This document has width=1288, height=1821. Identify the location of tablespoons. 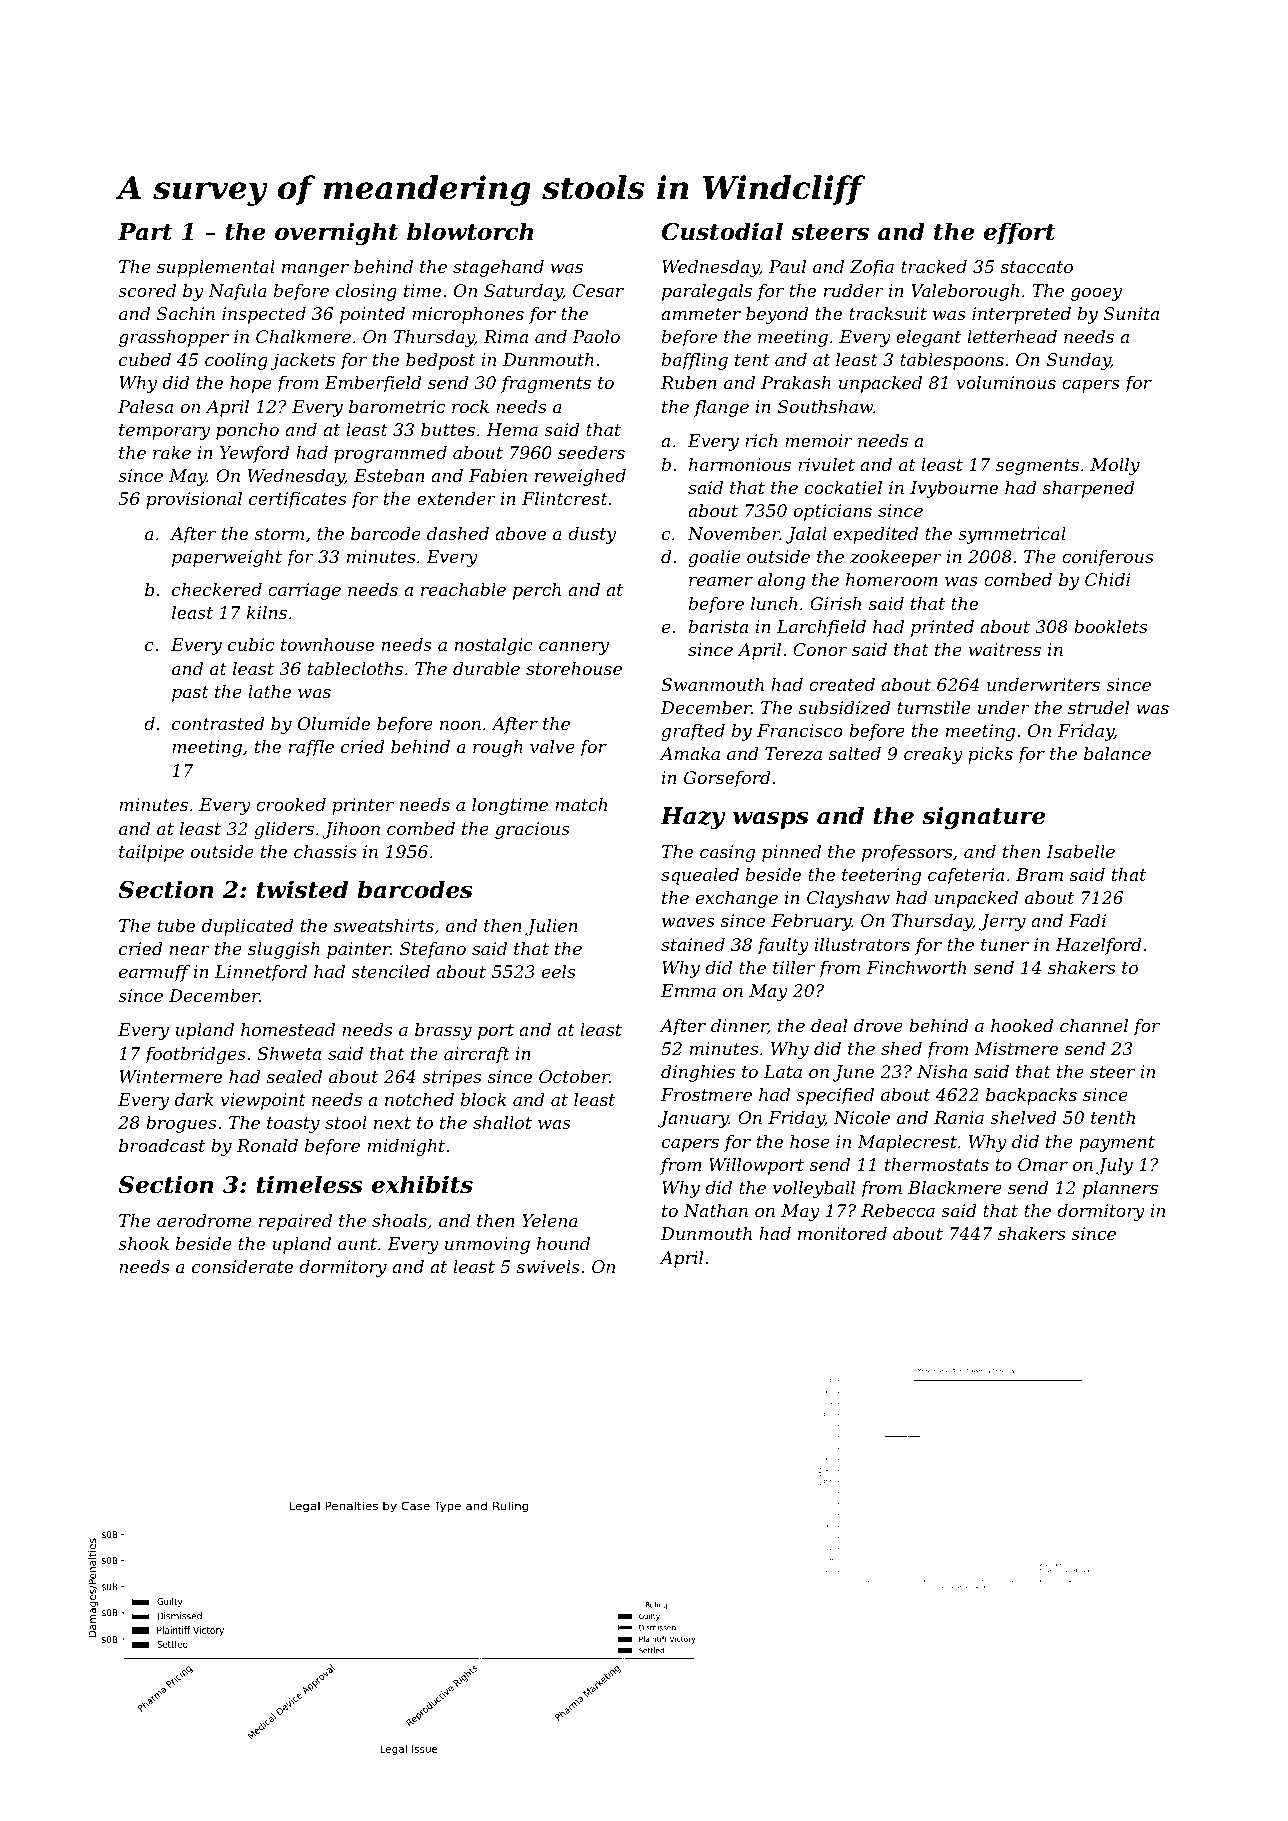
(952, 361).
